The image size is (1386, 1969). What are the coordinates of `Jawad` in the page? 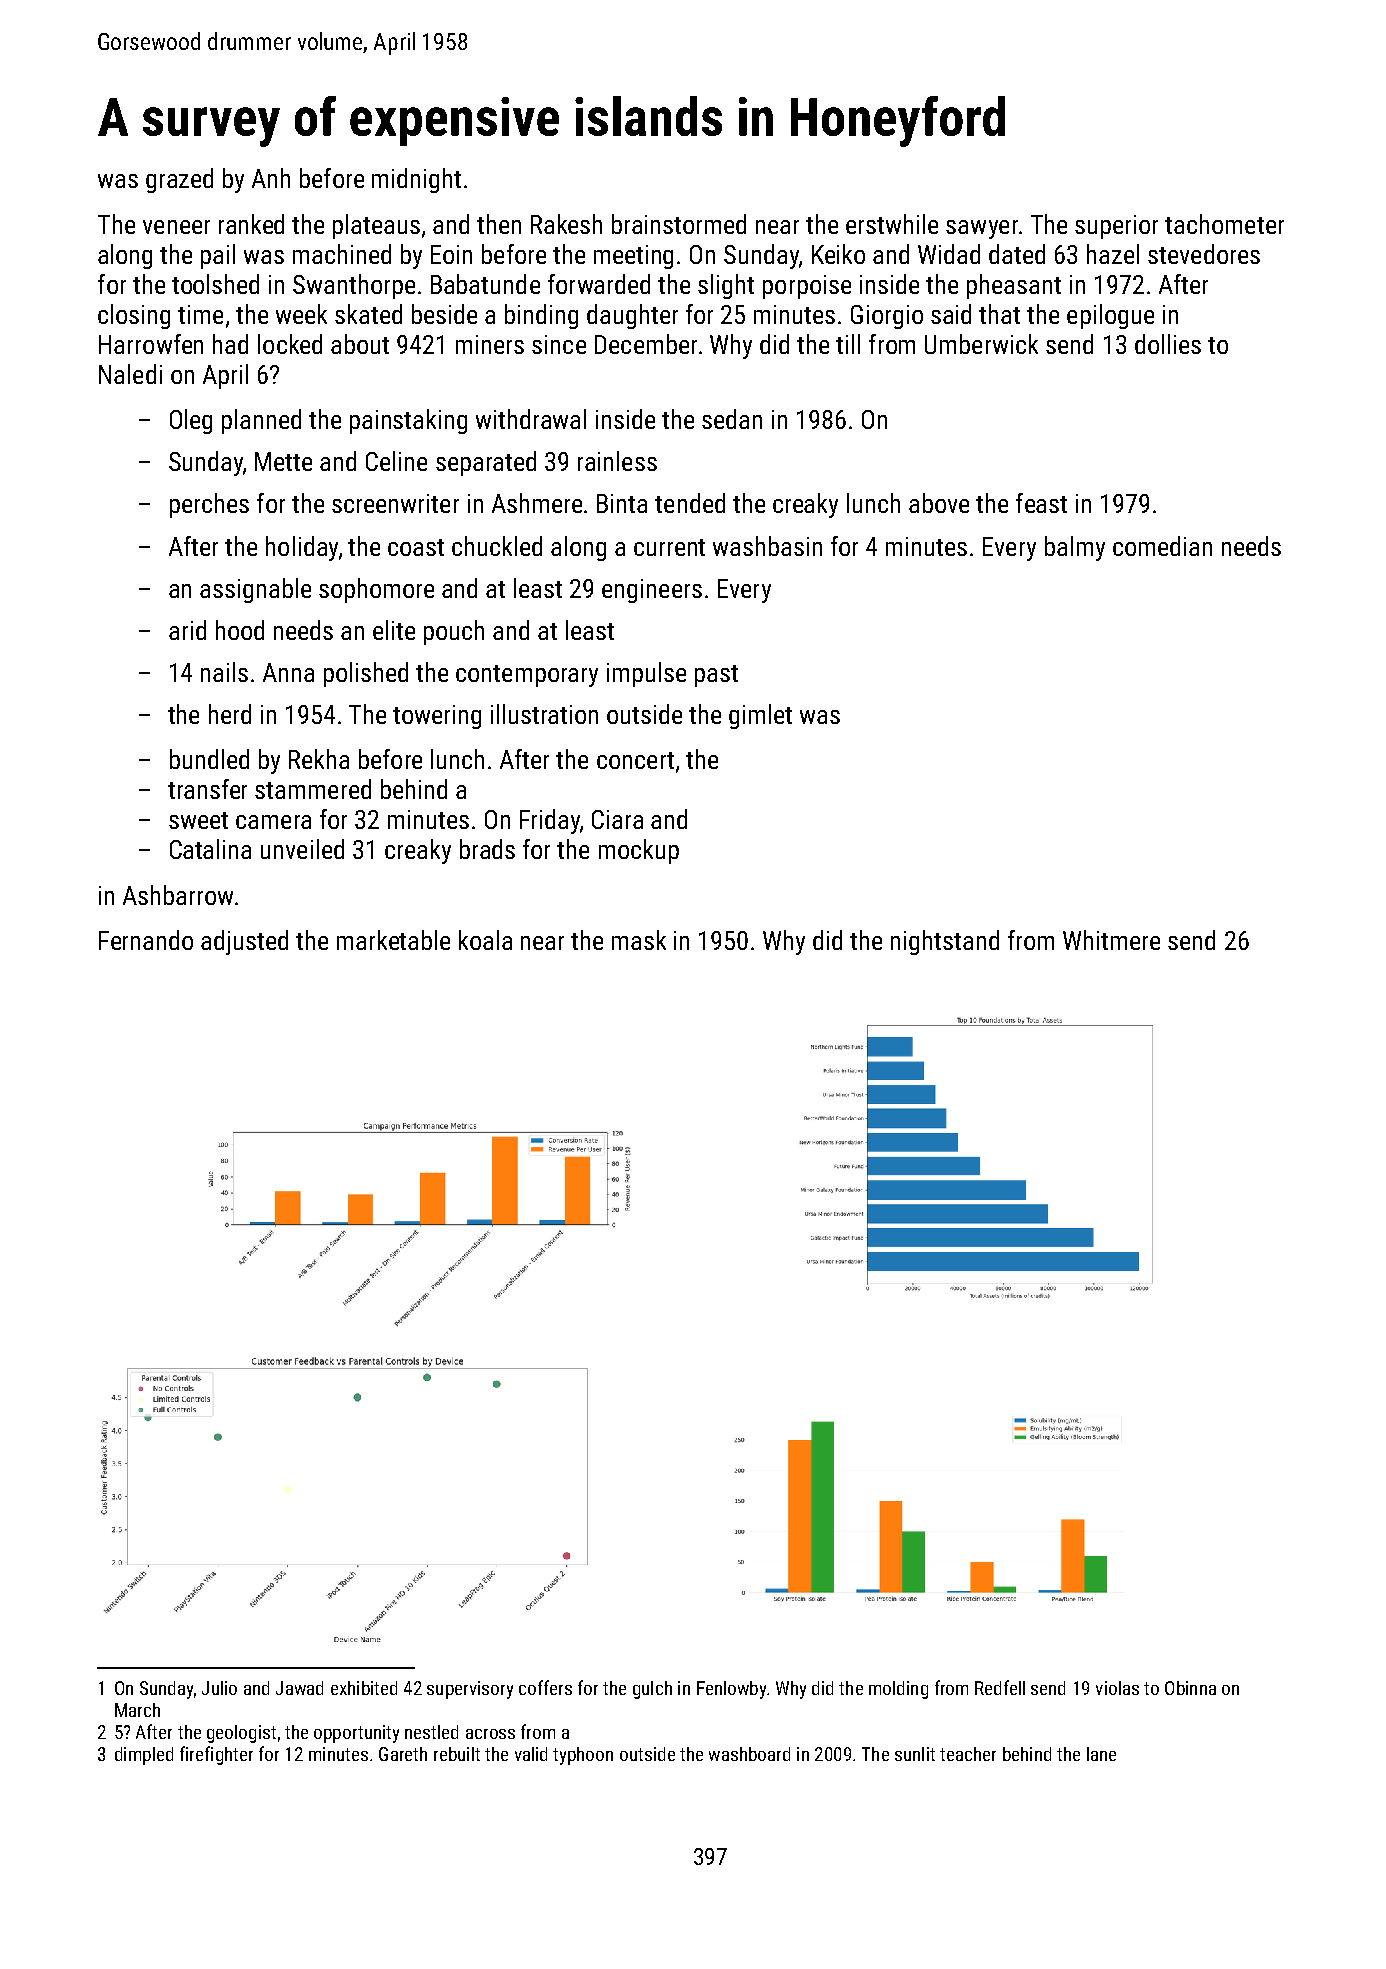 It's located at (299, 1688).
